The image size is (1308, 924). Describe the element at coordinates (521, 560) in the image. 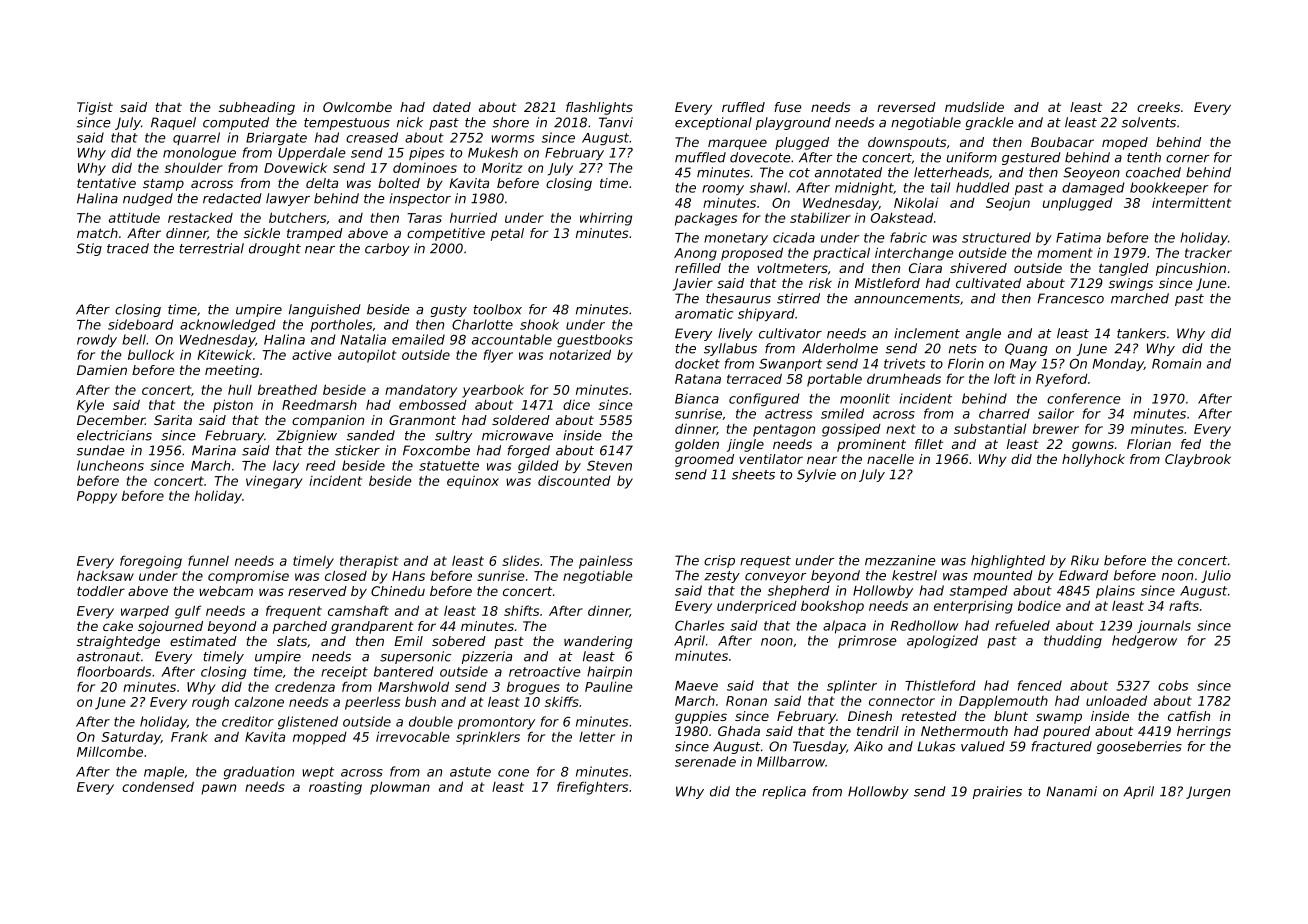

I see `slides` at that location.
